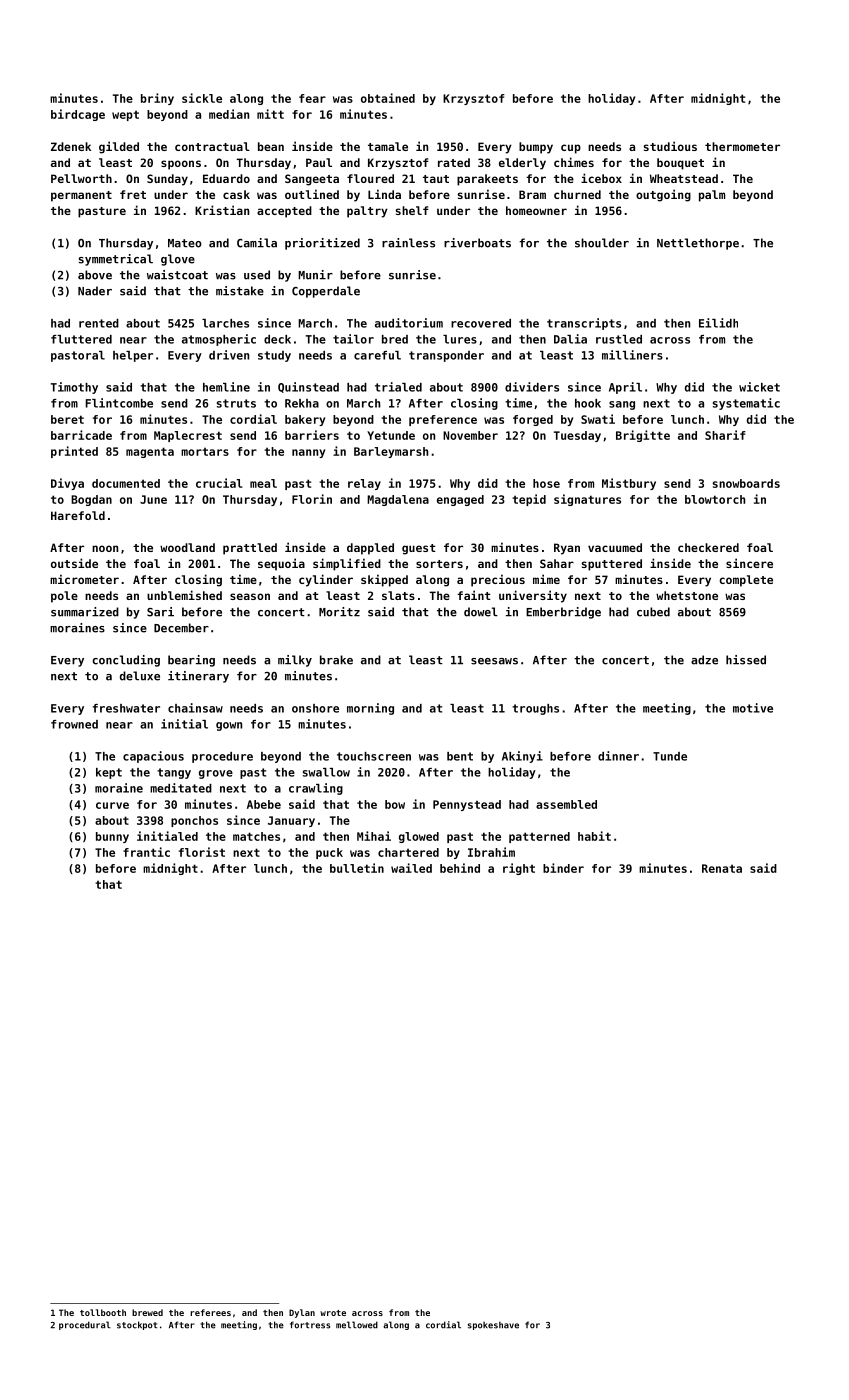 The height and width of the image is (1400, 849). Describe the element at coordinates (571, 149) in the image. I see `cup` at that location.
